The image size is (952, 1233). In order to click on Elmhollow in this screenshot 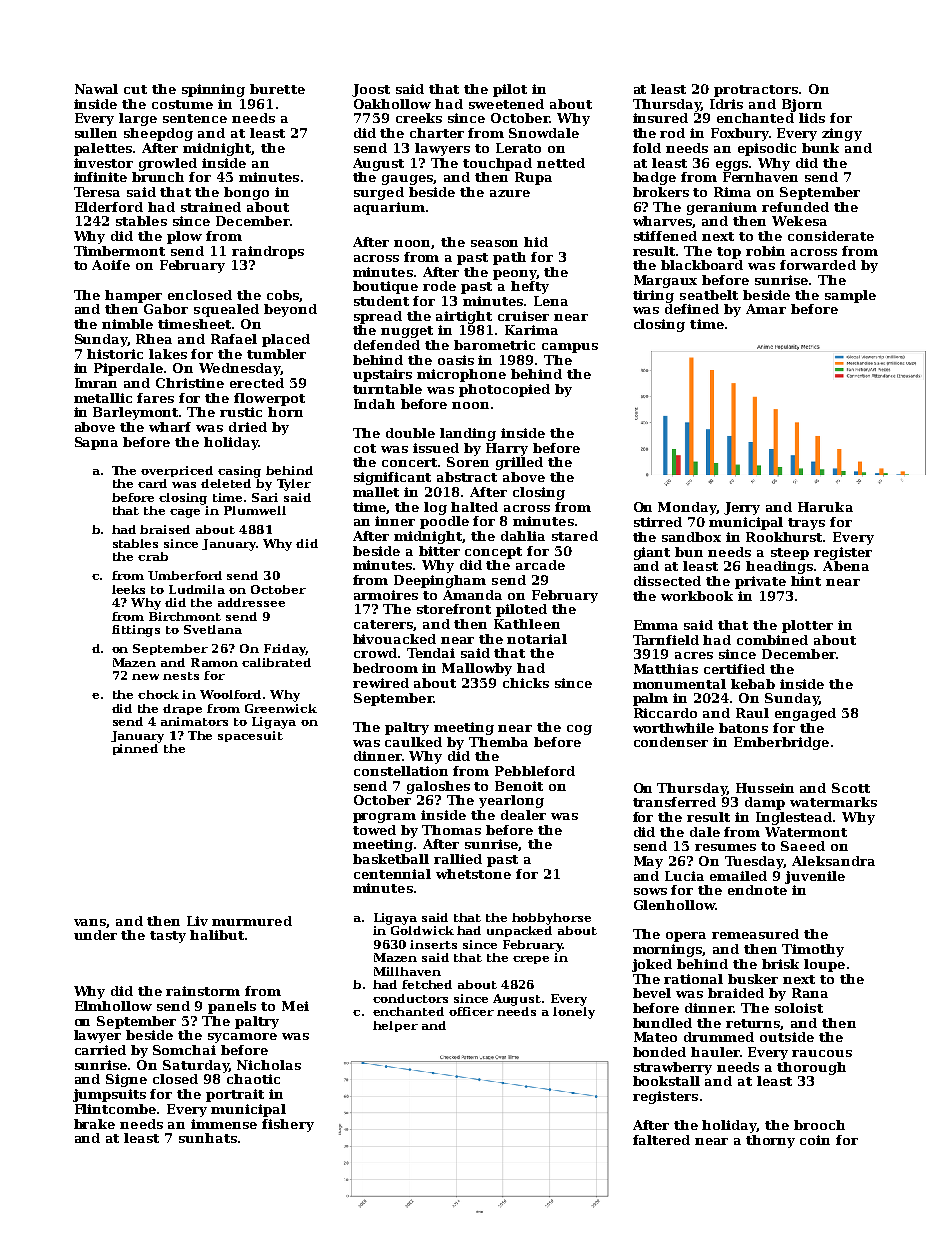, I will do `click(113, 1006)`.
